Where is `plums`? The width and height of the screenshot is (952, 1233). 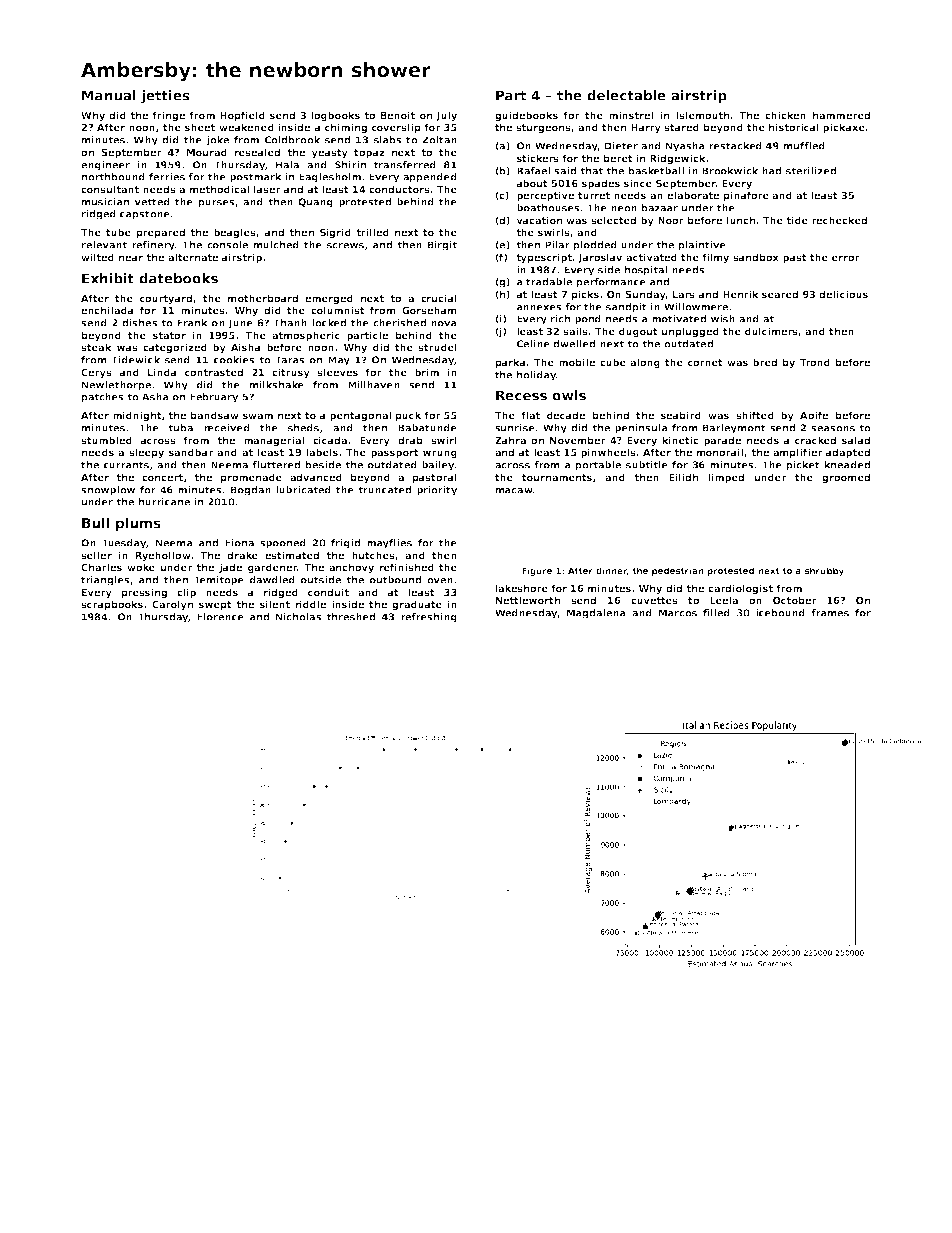
plums is located at coordinates (138, 524).
